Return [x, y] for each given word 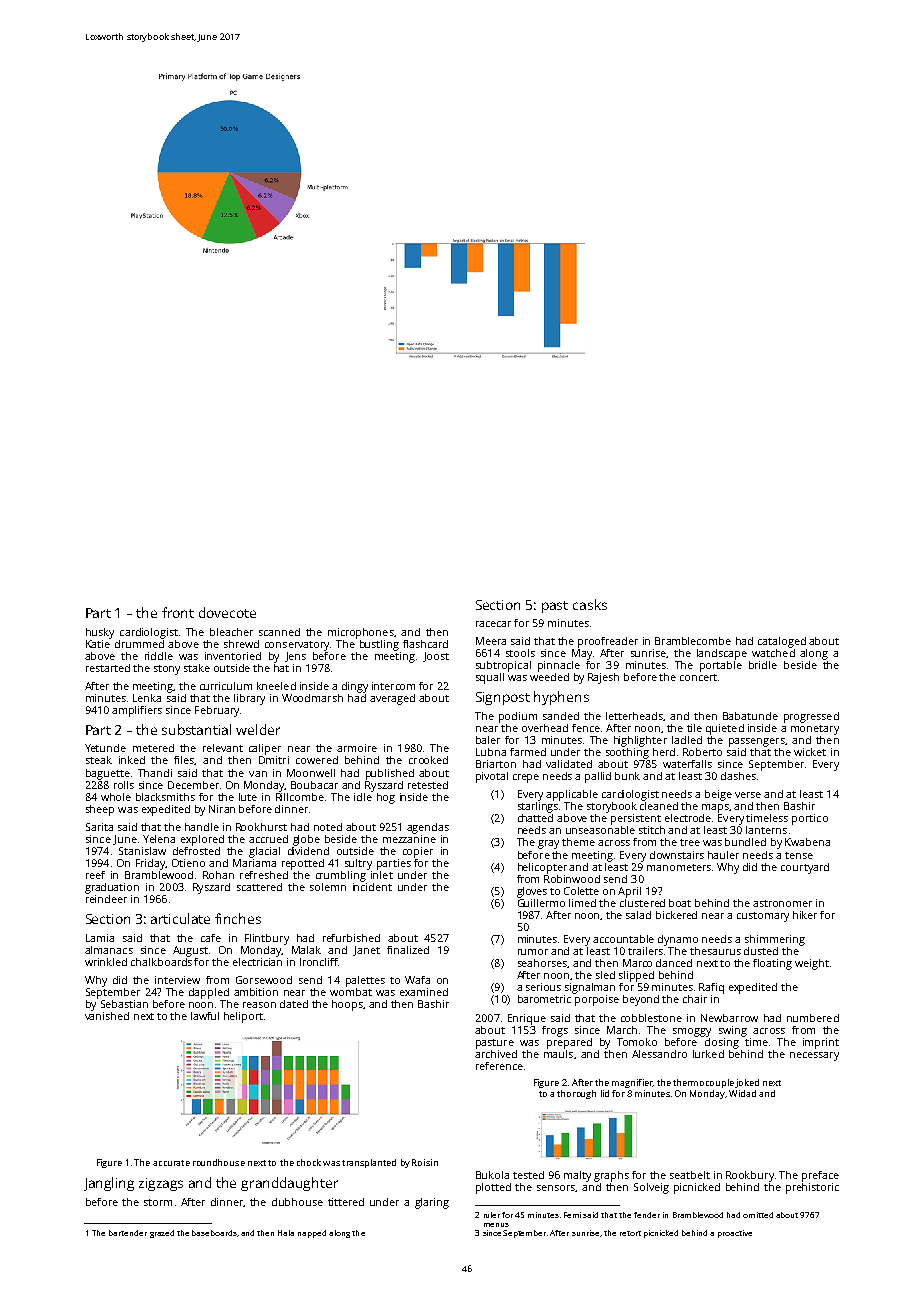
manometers [679, 867]
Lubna [491, 752]
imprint [821, 1043]
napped [312, 1234]
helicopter [542, 868]
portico [810, 819]
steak [99, 760]
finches [238, 918]
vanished [107, 1016]
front [178, 612]
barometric [544, 999]
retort [630, 1233]
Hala [286, 1233]
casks [590, 604]
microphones [361, 633]
